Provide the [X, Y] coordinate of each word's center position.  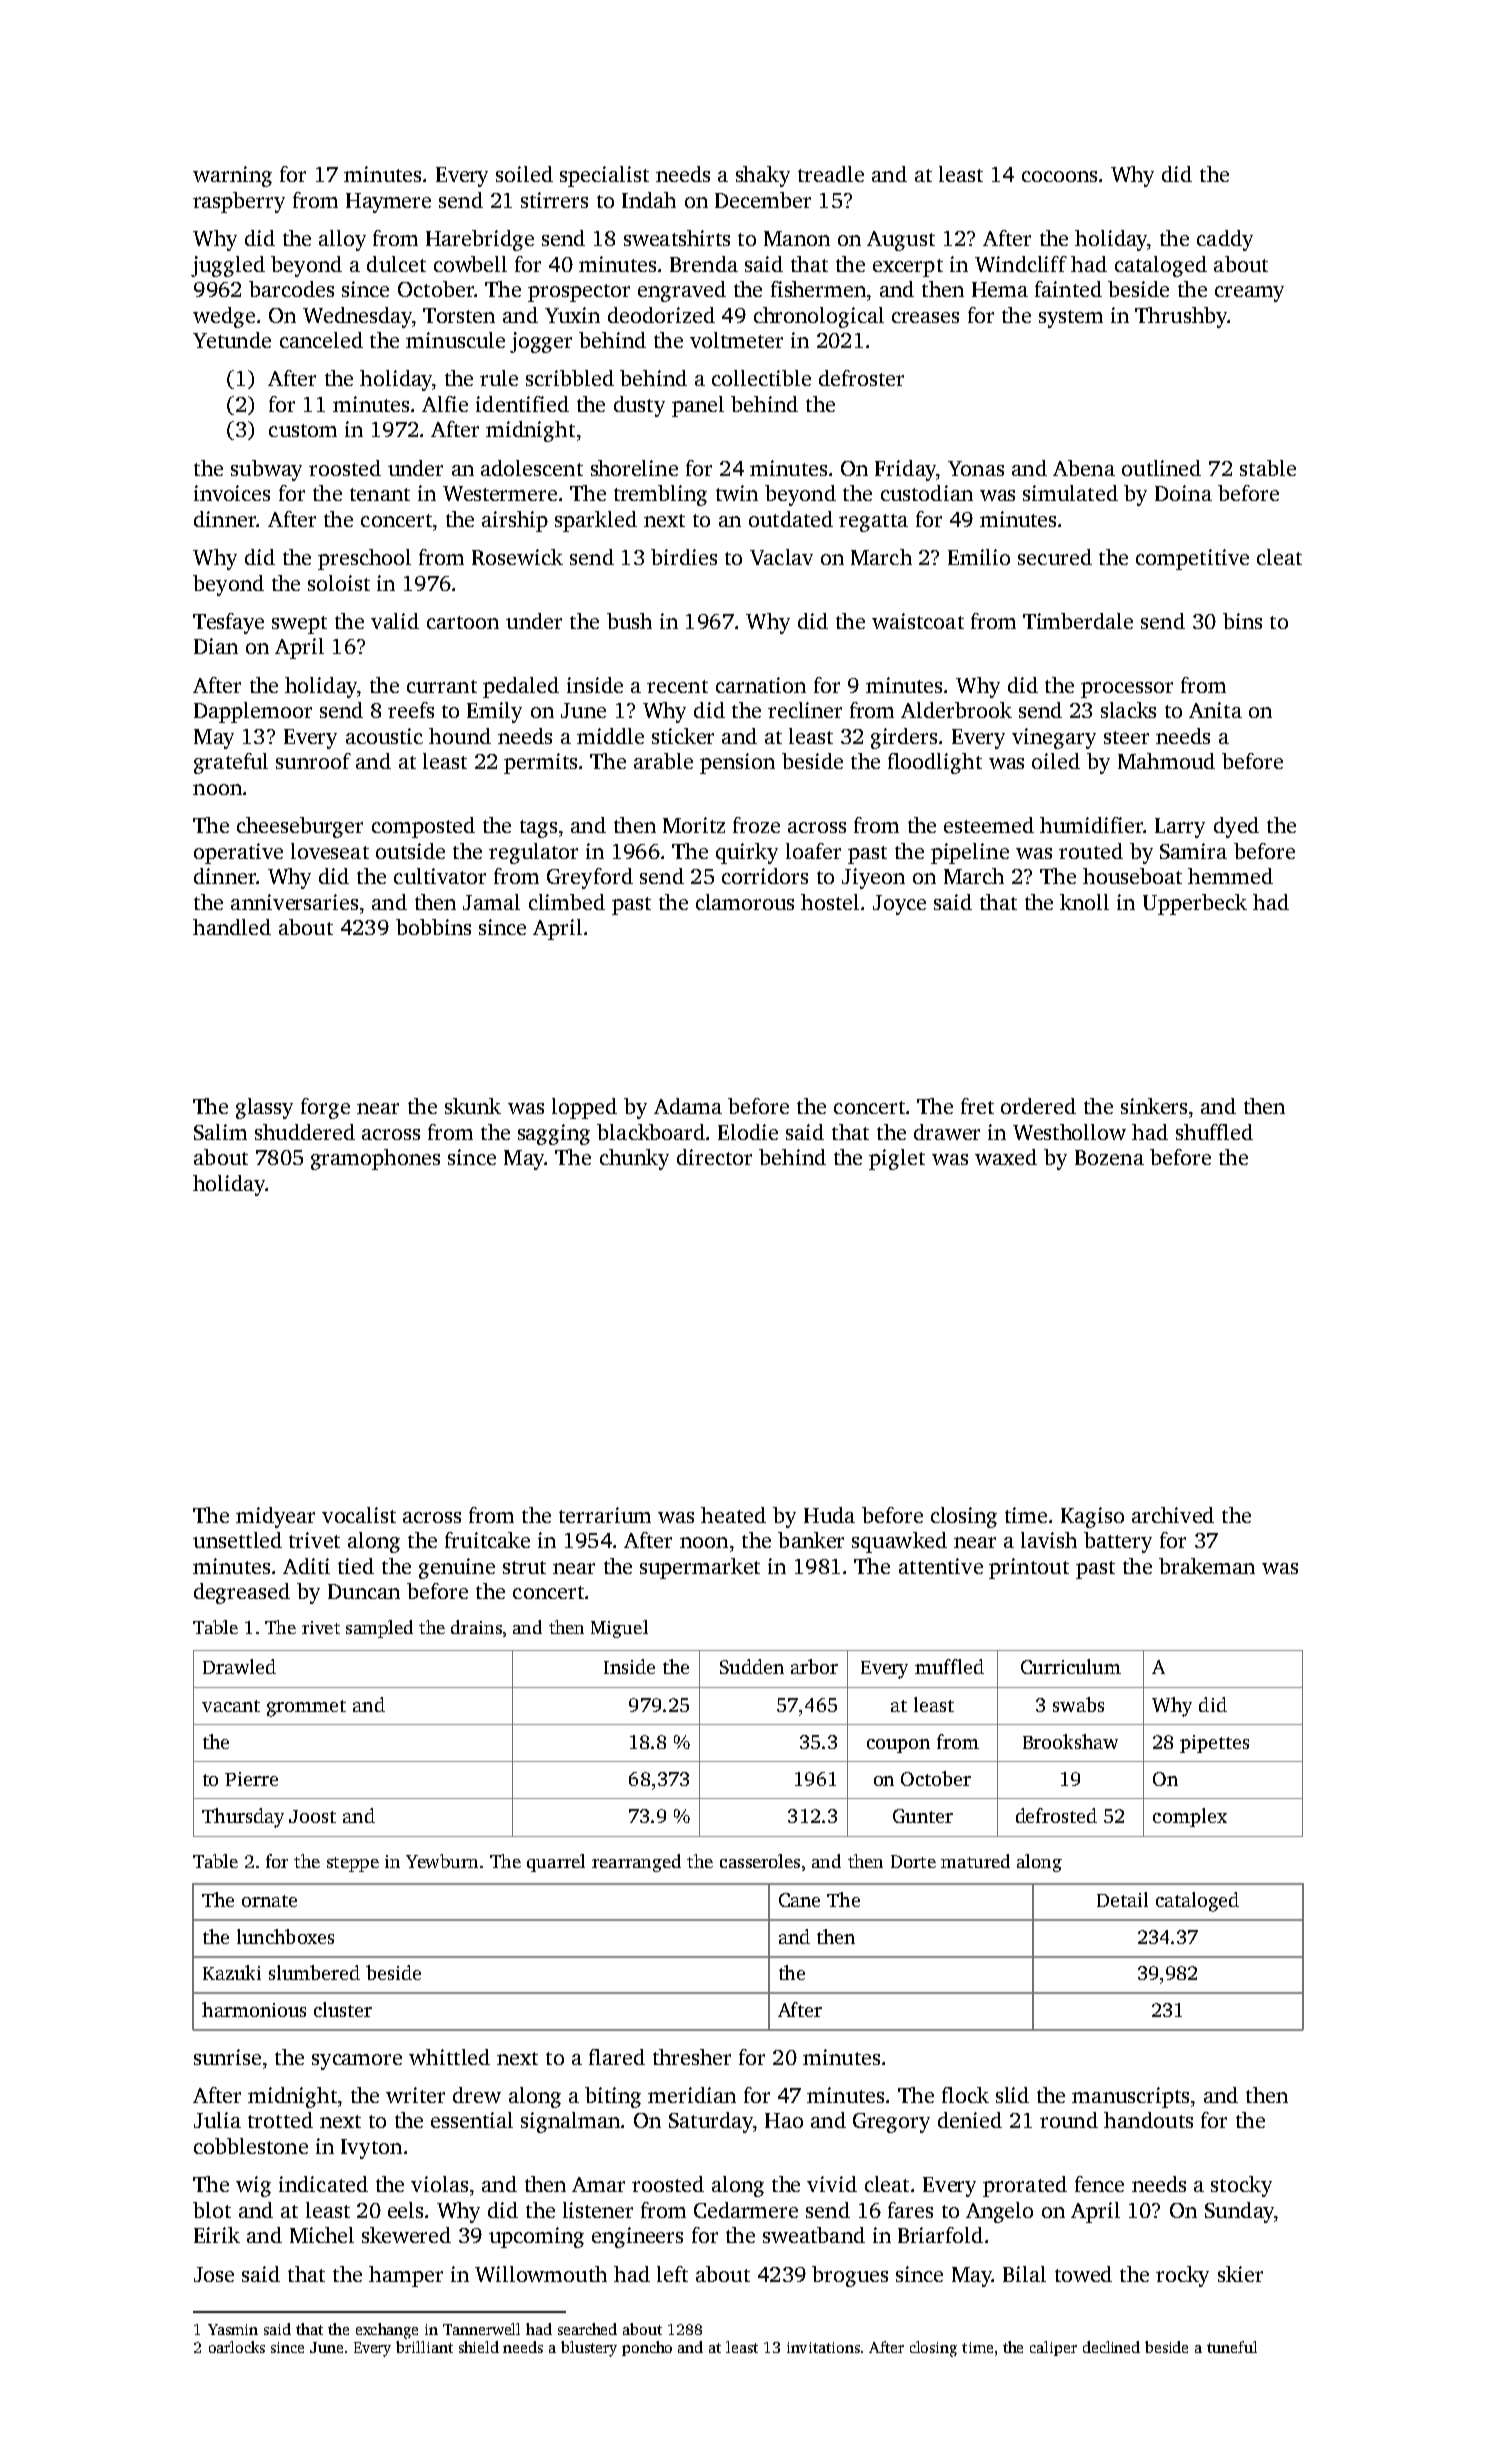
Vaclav [781, 557]
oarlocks [237, 2347]
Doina [1183, 493]
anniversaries [294, 902]
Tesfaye [228, 623]
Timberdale [1078, 621]
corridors [765, 876]
